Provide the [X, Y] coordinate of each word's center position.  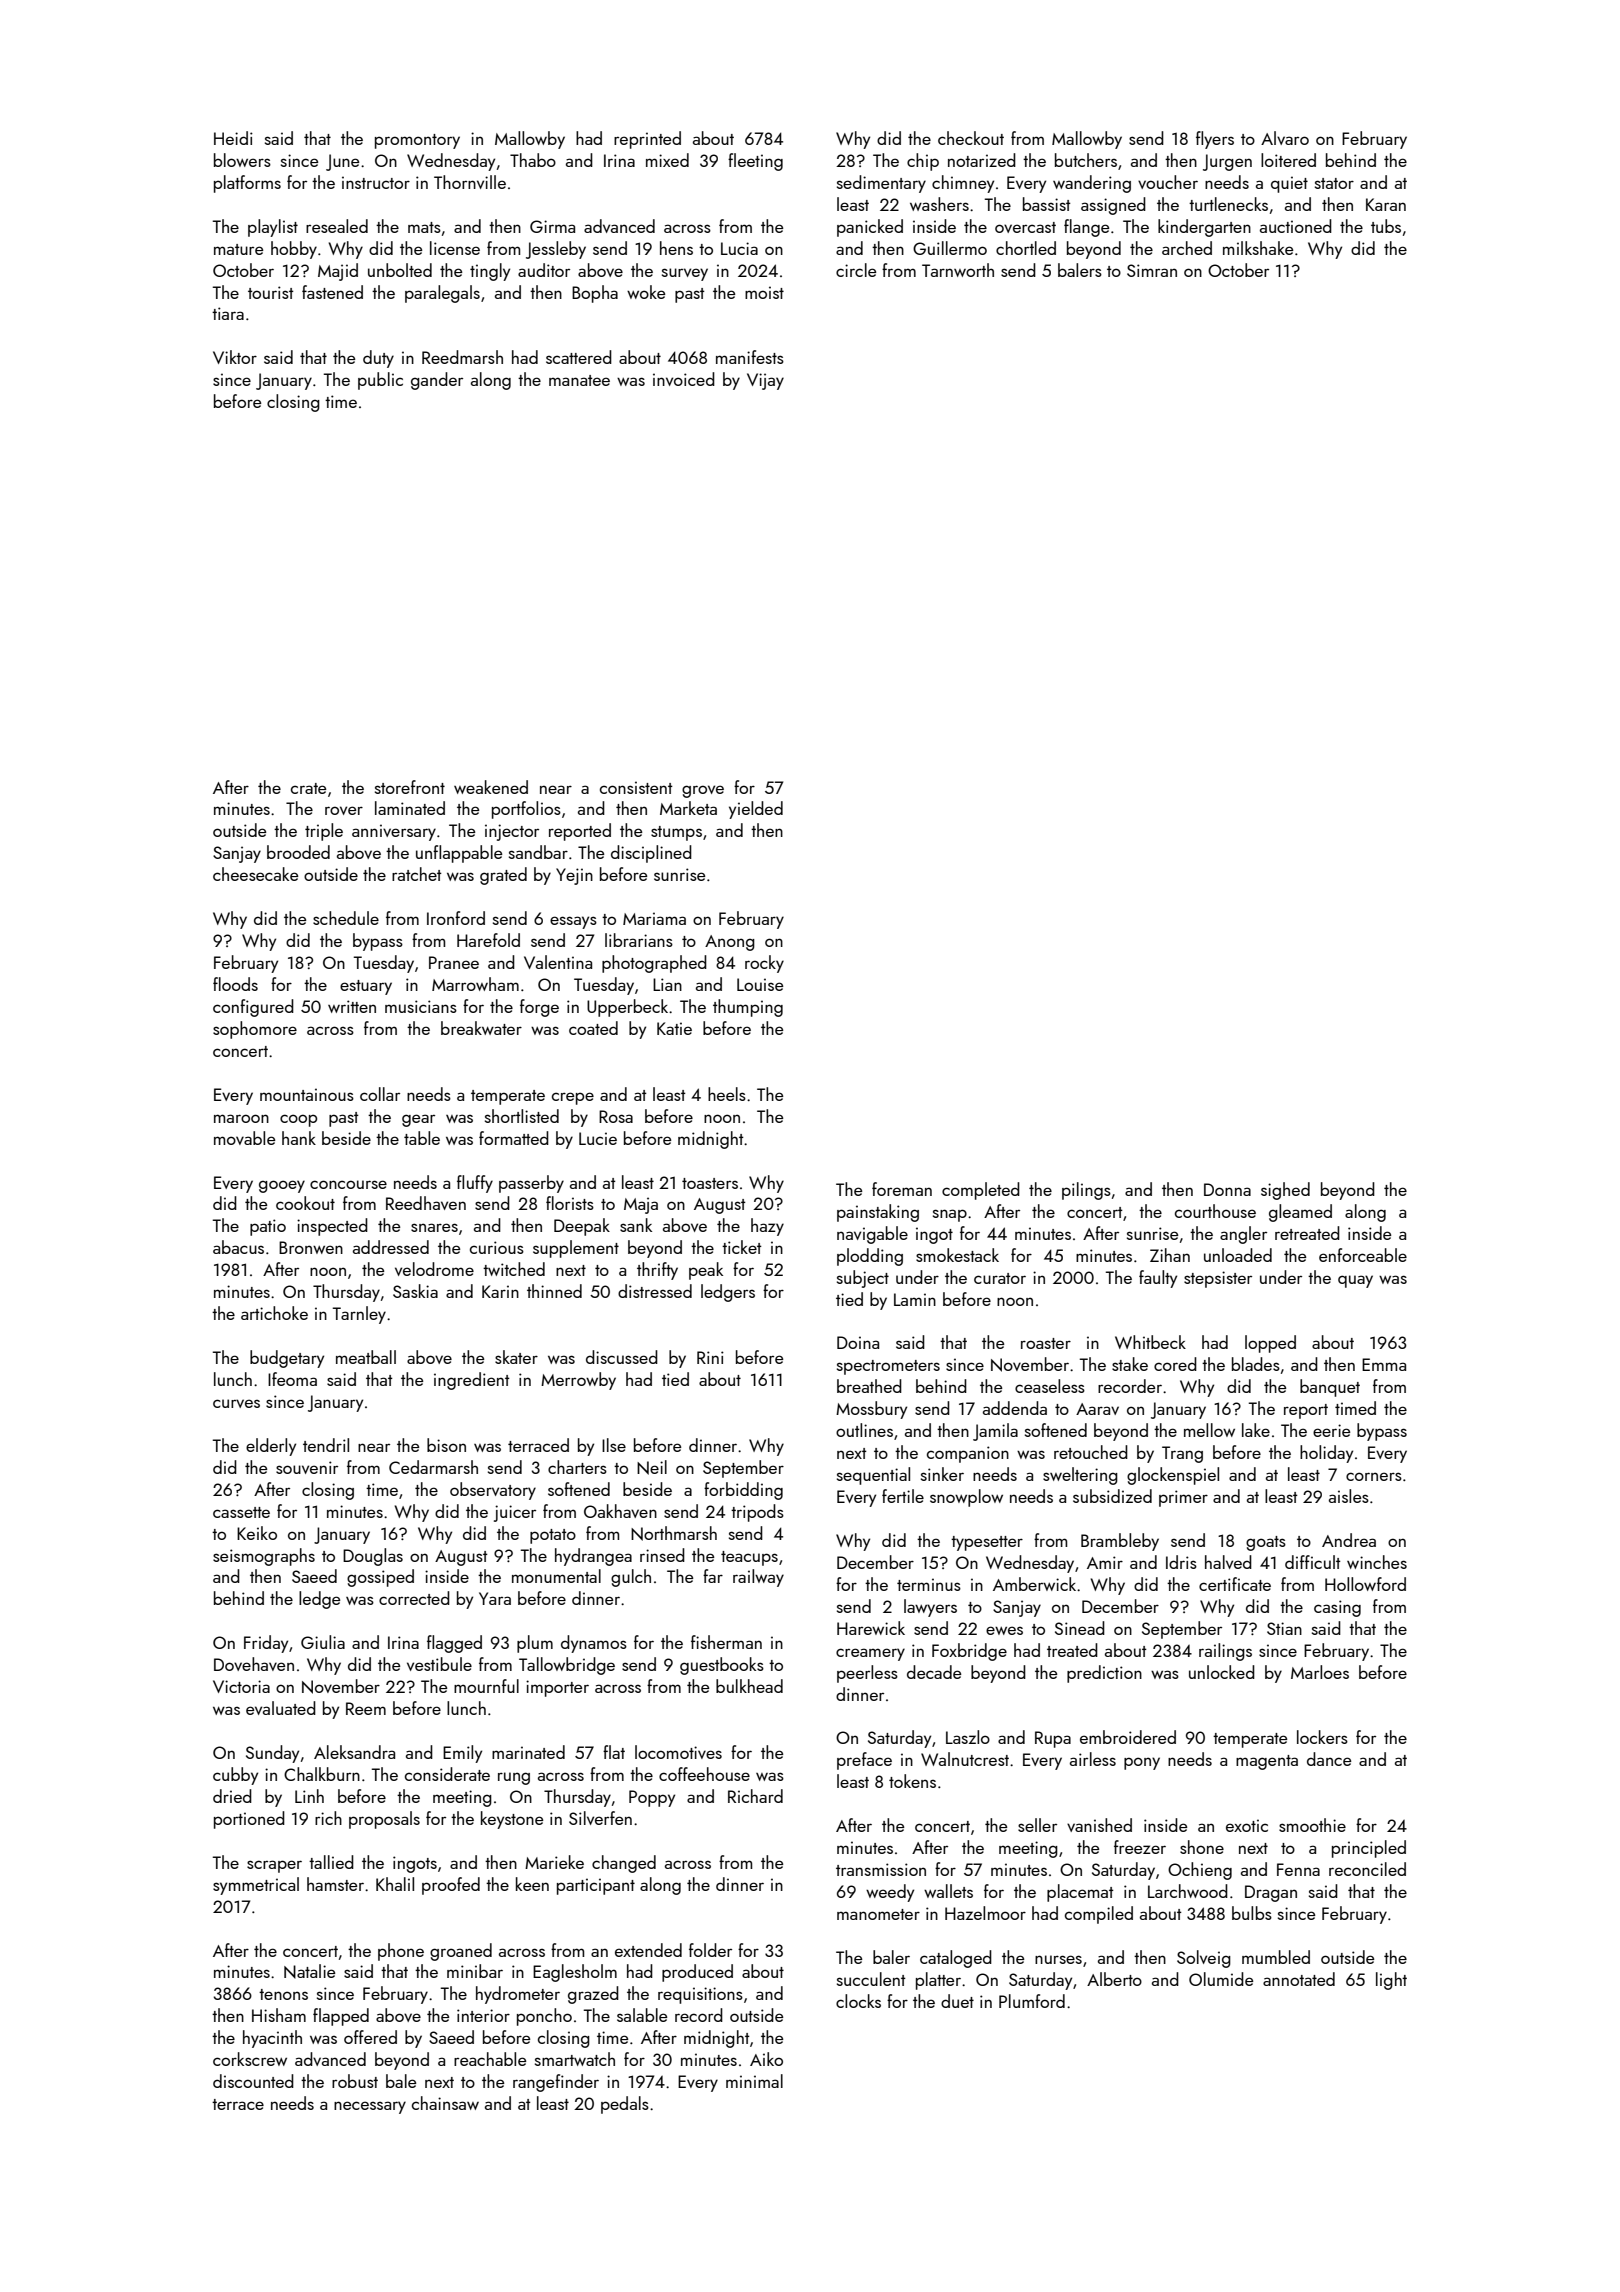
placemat [1080, 1893]
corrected [414, 1598]
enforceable [1363, 1255]
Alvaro [1285, 138]
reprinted [647, 140]
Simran [1152, 270]
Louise [760, 984]
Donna [1227, 1189]
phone [401, 1952]
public [380, 381]
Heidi [233, 138]
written [352, 1006]
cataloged [956, 1959]
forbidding [743, 1491]
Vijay [765, 381]
